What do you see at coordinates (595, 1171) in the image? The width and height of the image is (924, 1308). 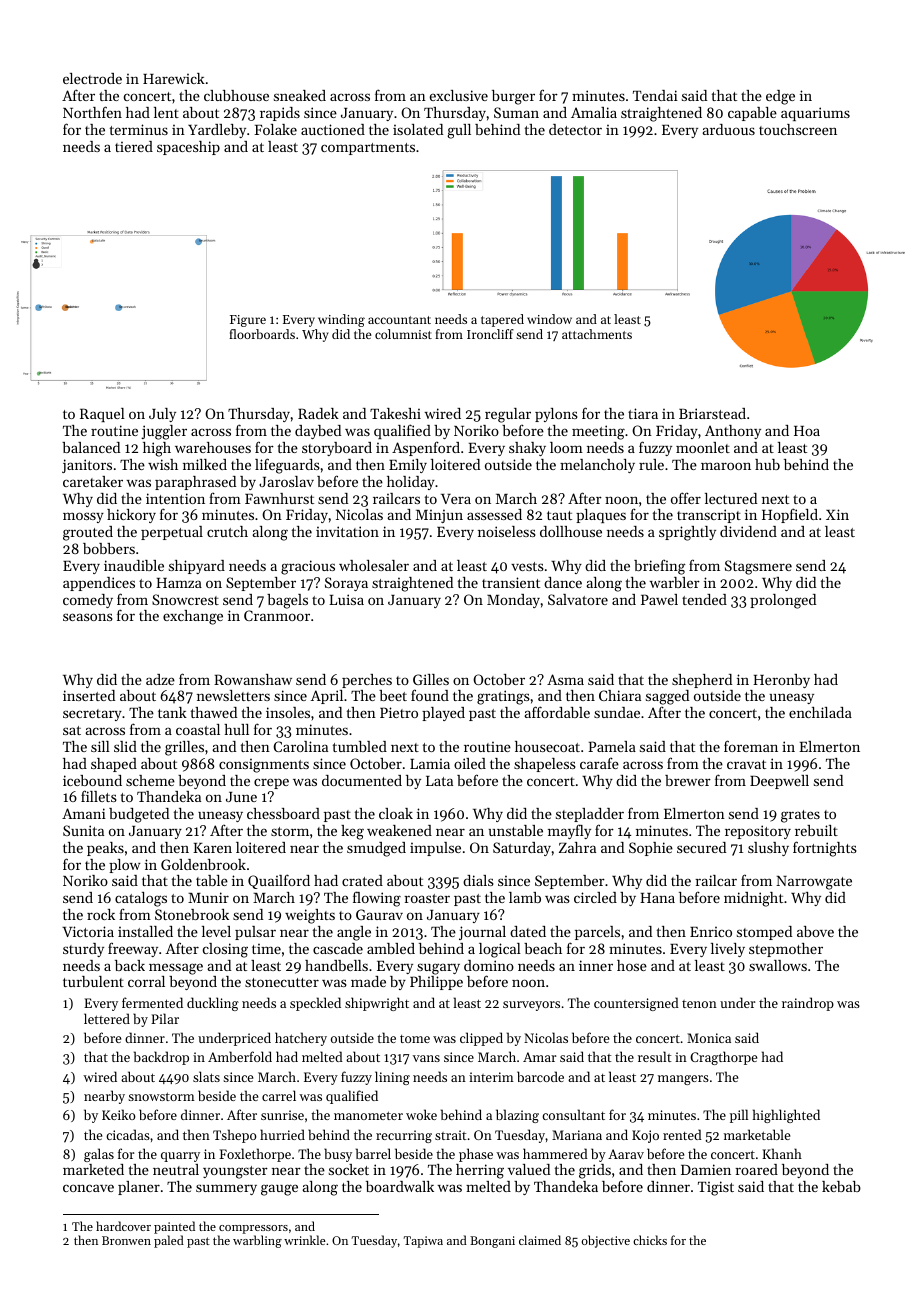 I see `grids` at bounding box center [595, 1171].
